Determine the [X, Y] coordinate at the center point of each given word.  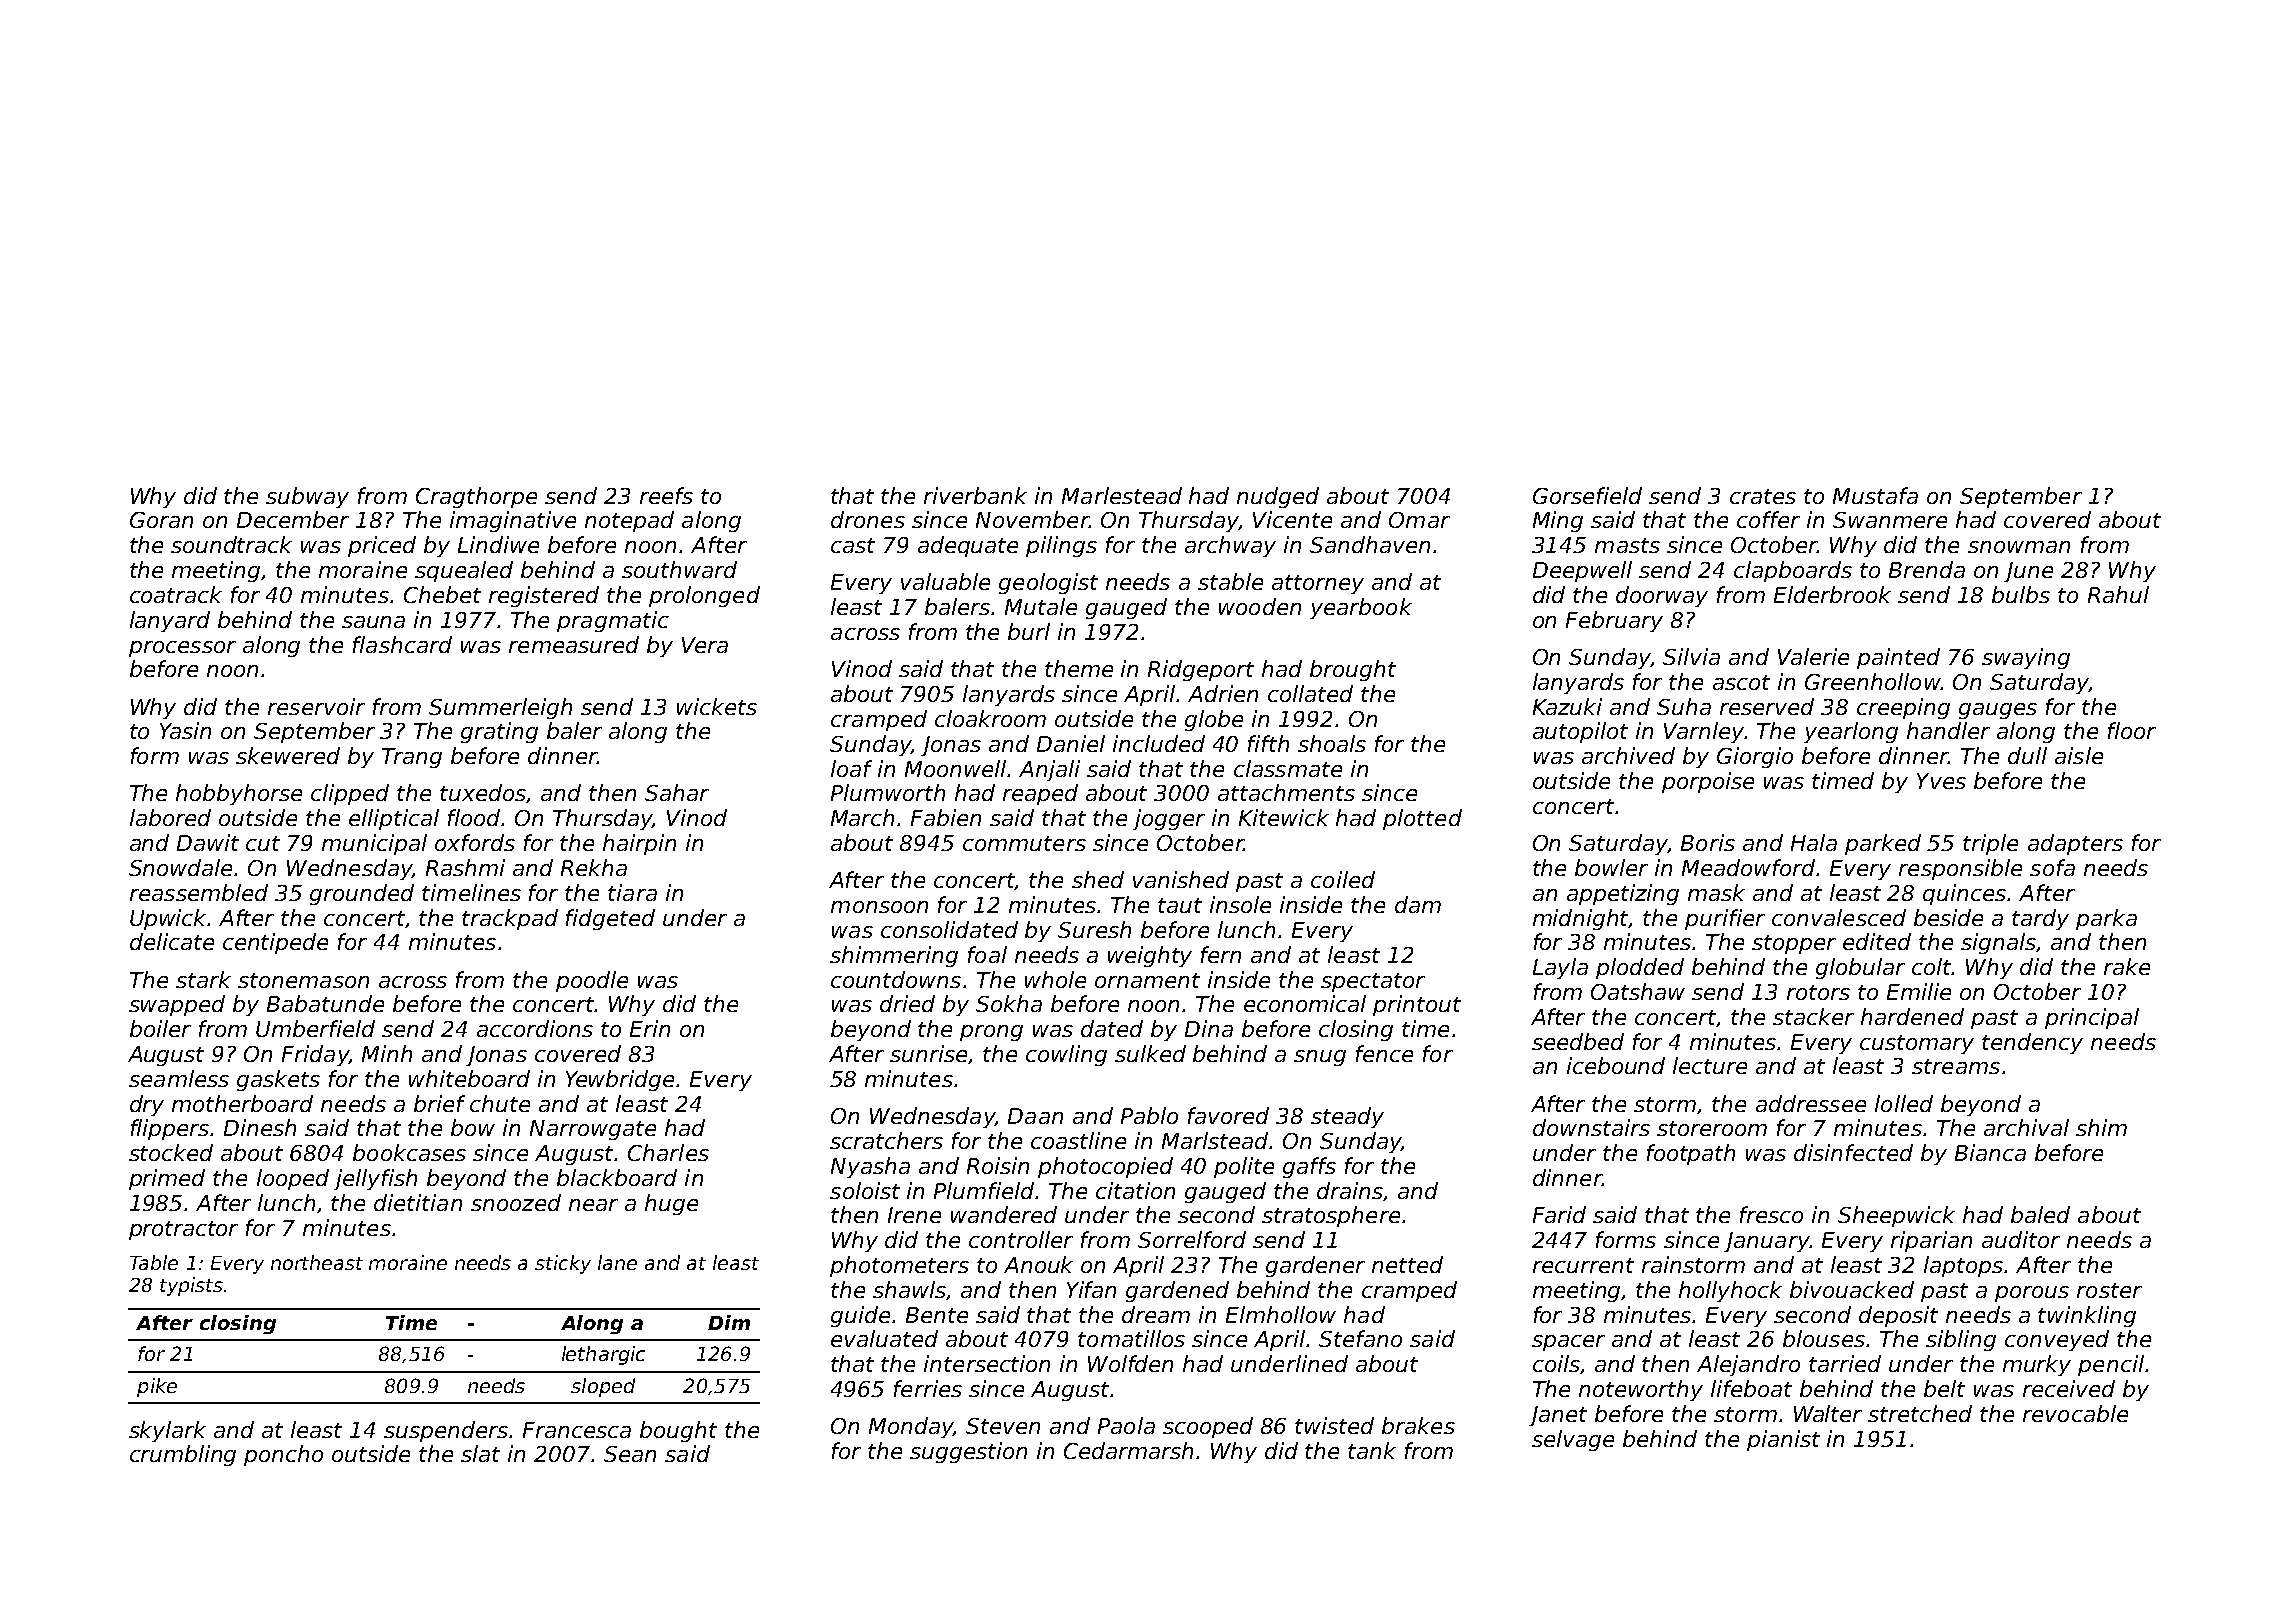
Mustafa [1875, 495]
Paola [1126, 1425]
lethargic [603, 1355]
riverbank [975, 495]
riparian [1931, 1241]
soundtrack [231, 544]
